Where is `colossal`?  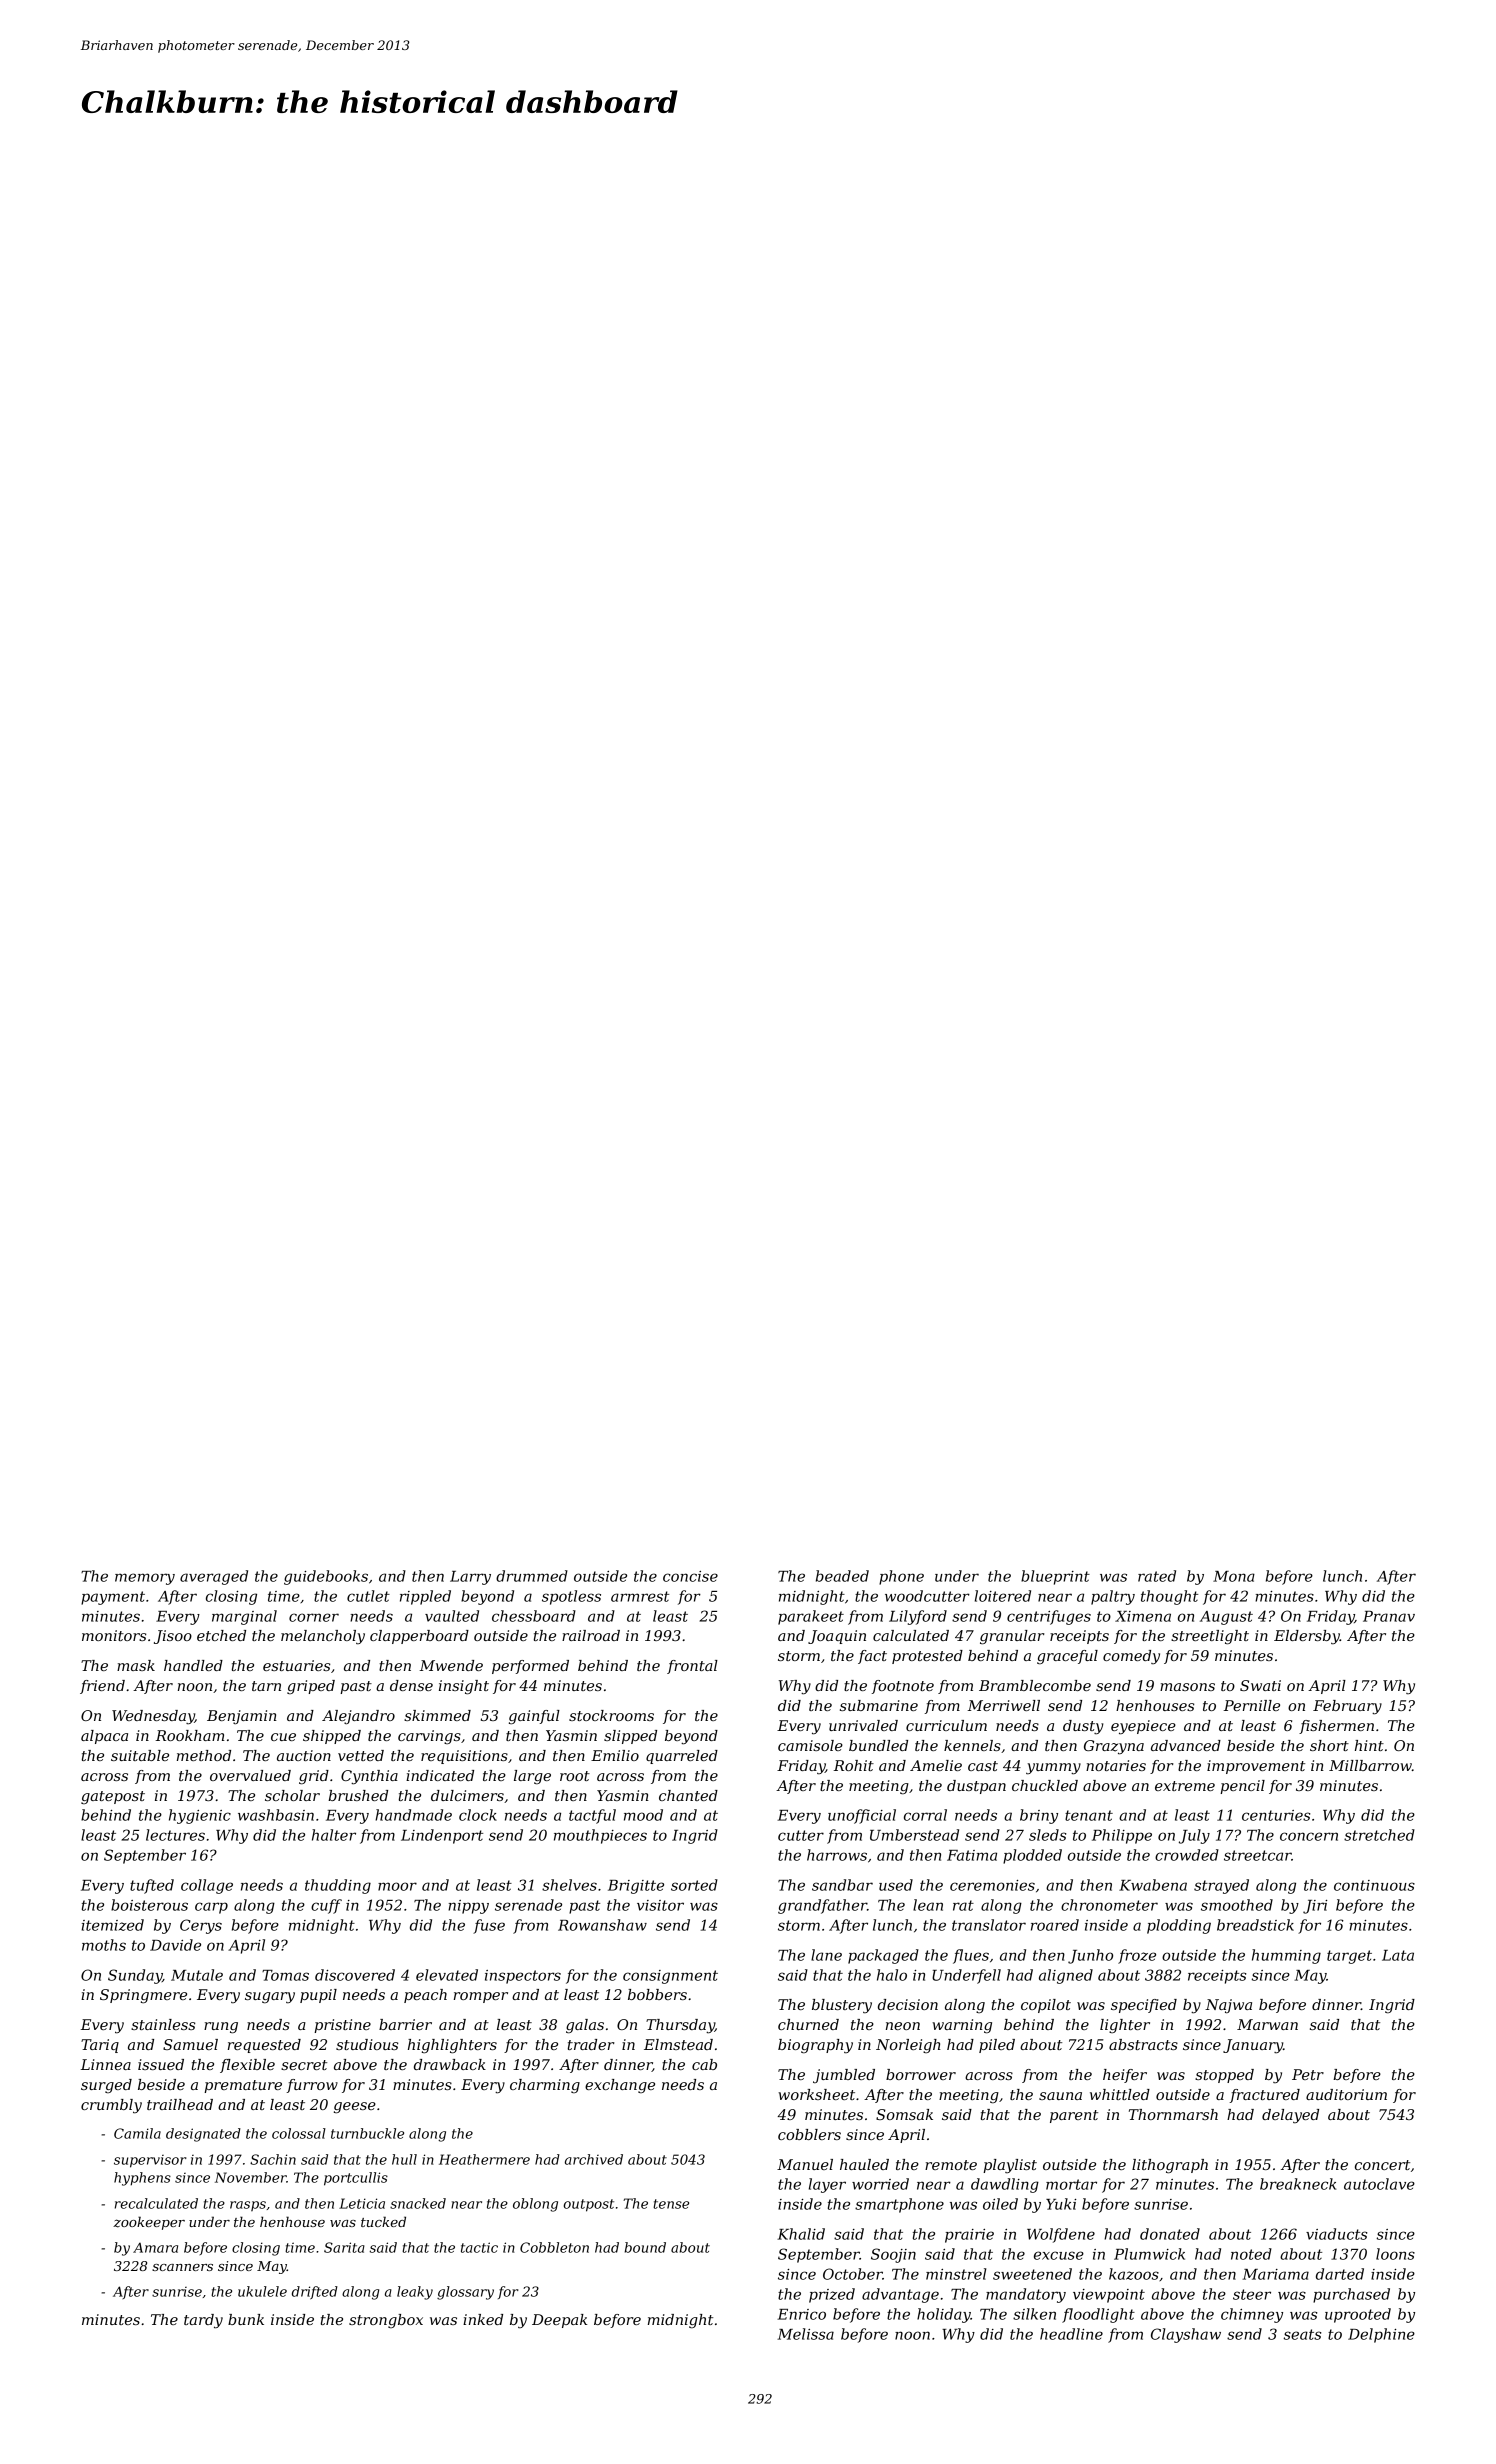
colossal is located at coordinates (299, 2133).
